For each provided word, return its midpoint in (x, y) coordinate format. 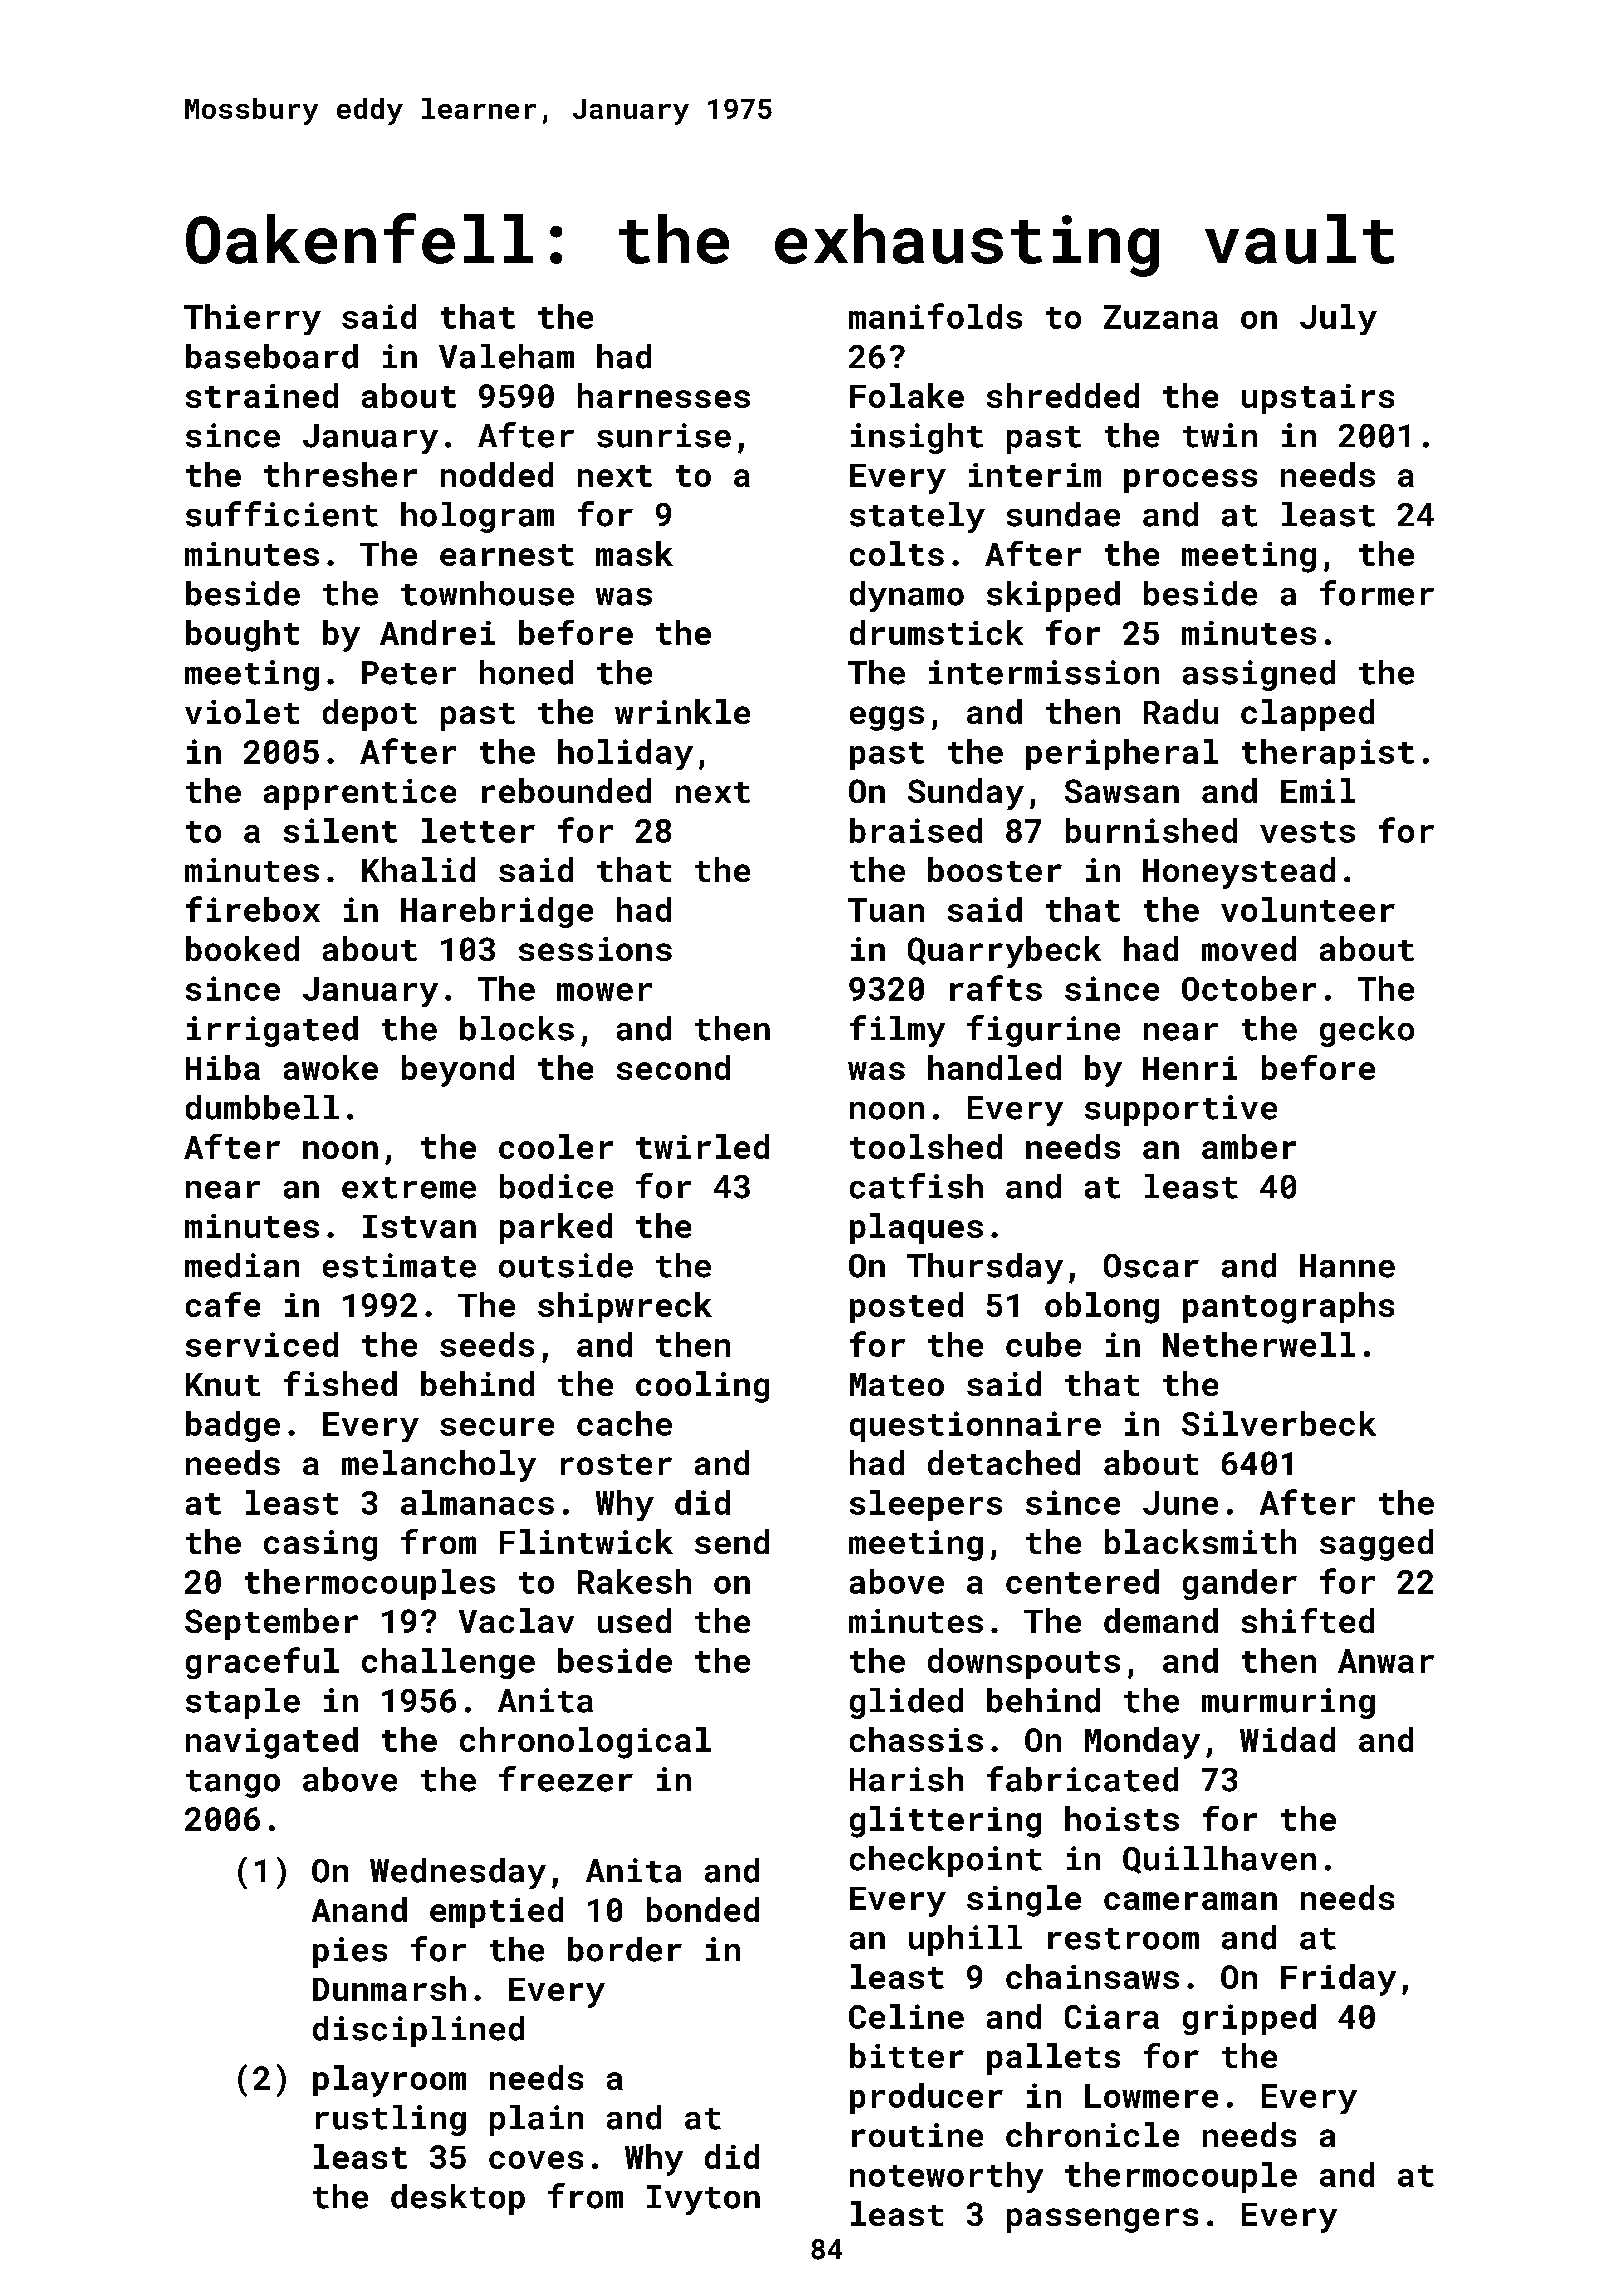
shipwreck (625, 1307)
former (1377, 593)
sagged (1376, 1545)
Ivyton (703, 2200)
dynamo (907, 596)
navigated (272, 1743)
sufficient (282, 514)
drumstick (936, 632)
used (634, 1620)
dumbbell (262, 1107)
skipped (1053, 596)
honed (526, 672)
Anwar (1386, 1661)
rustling (391, 2120)
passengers (1102, 2220)
